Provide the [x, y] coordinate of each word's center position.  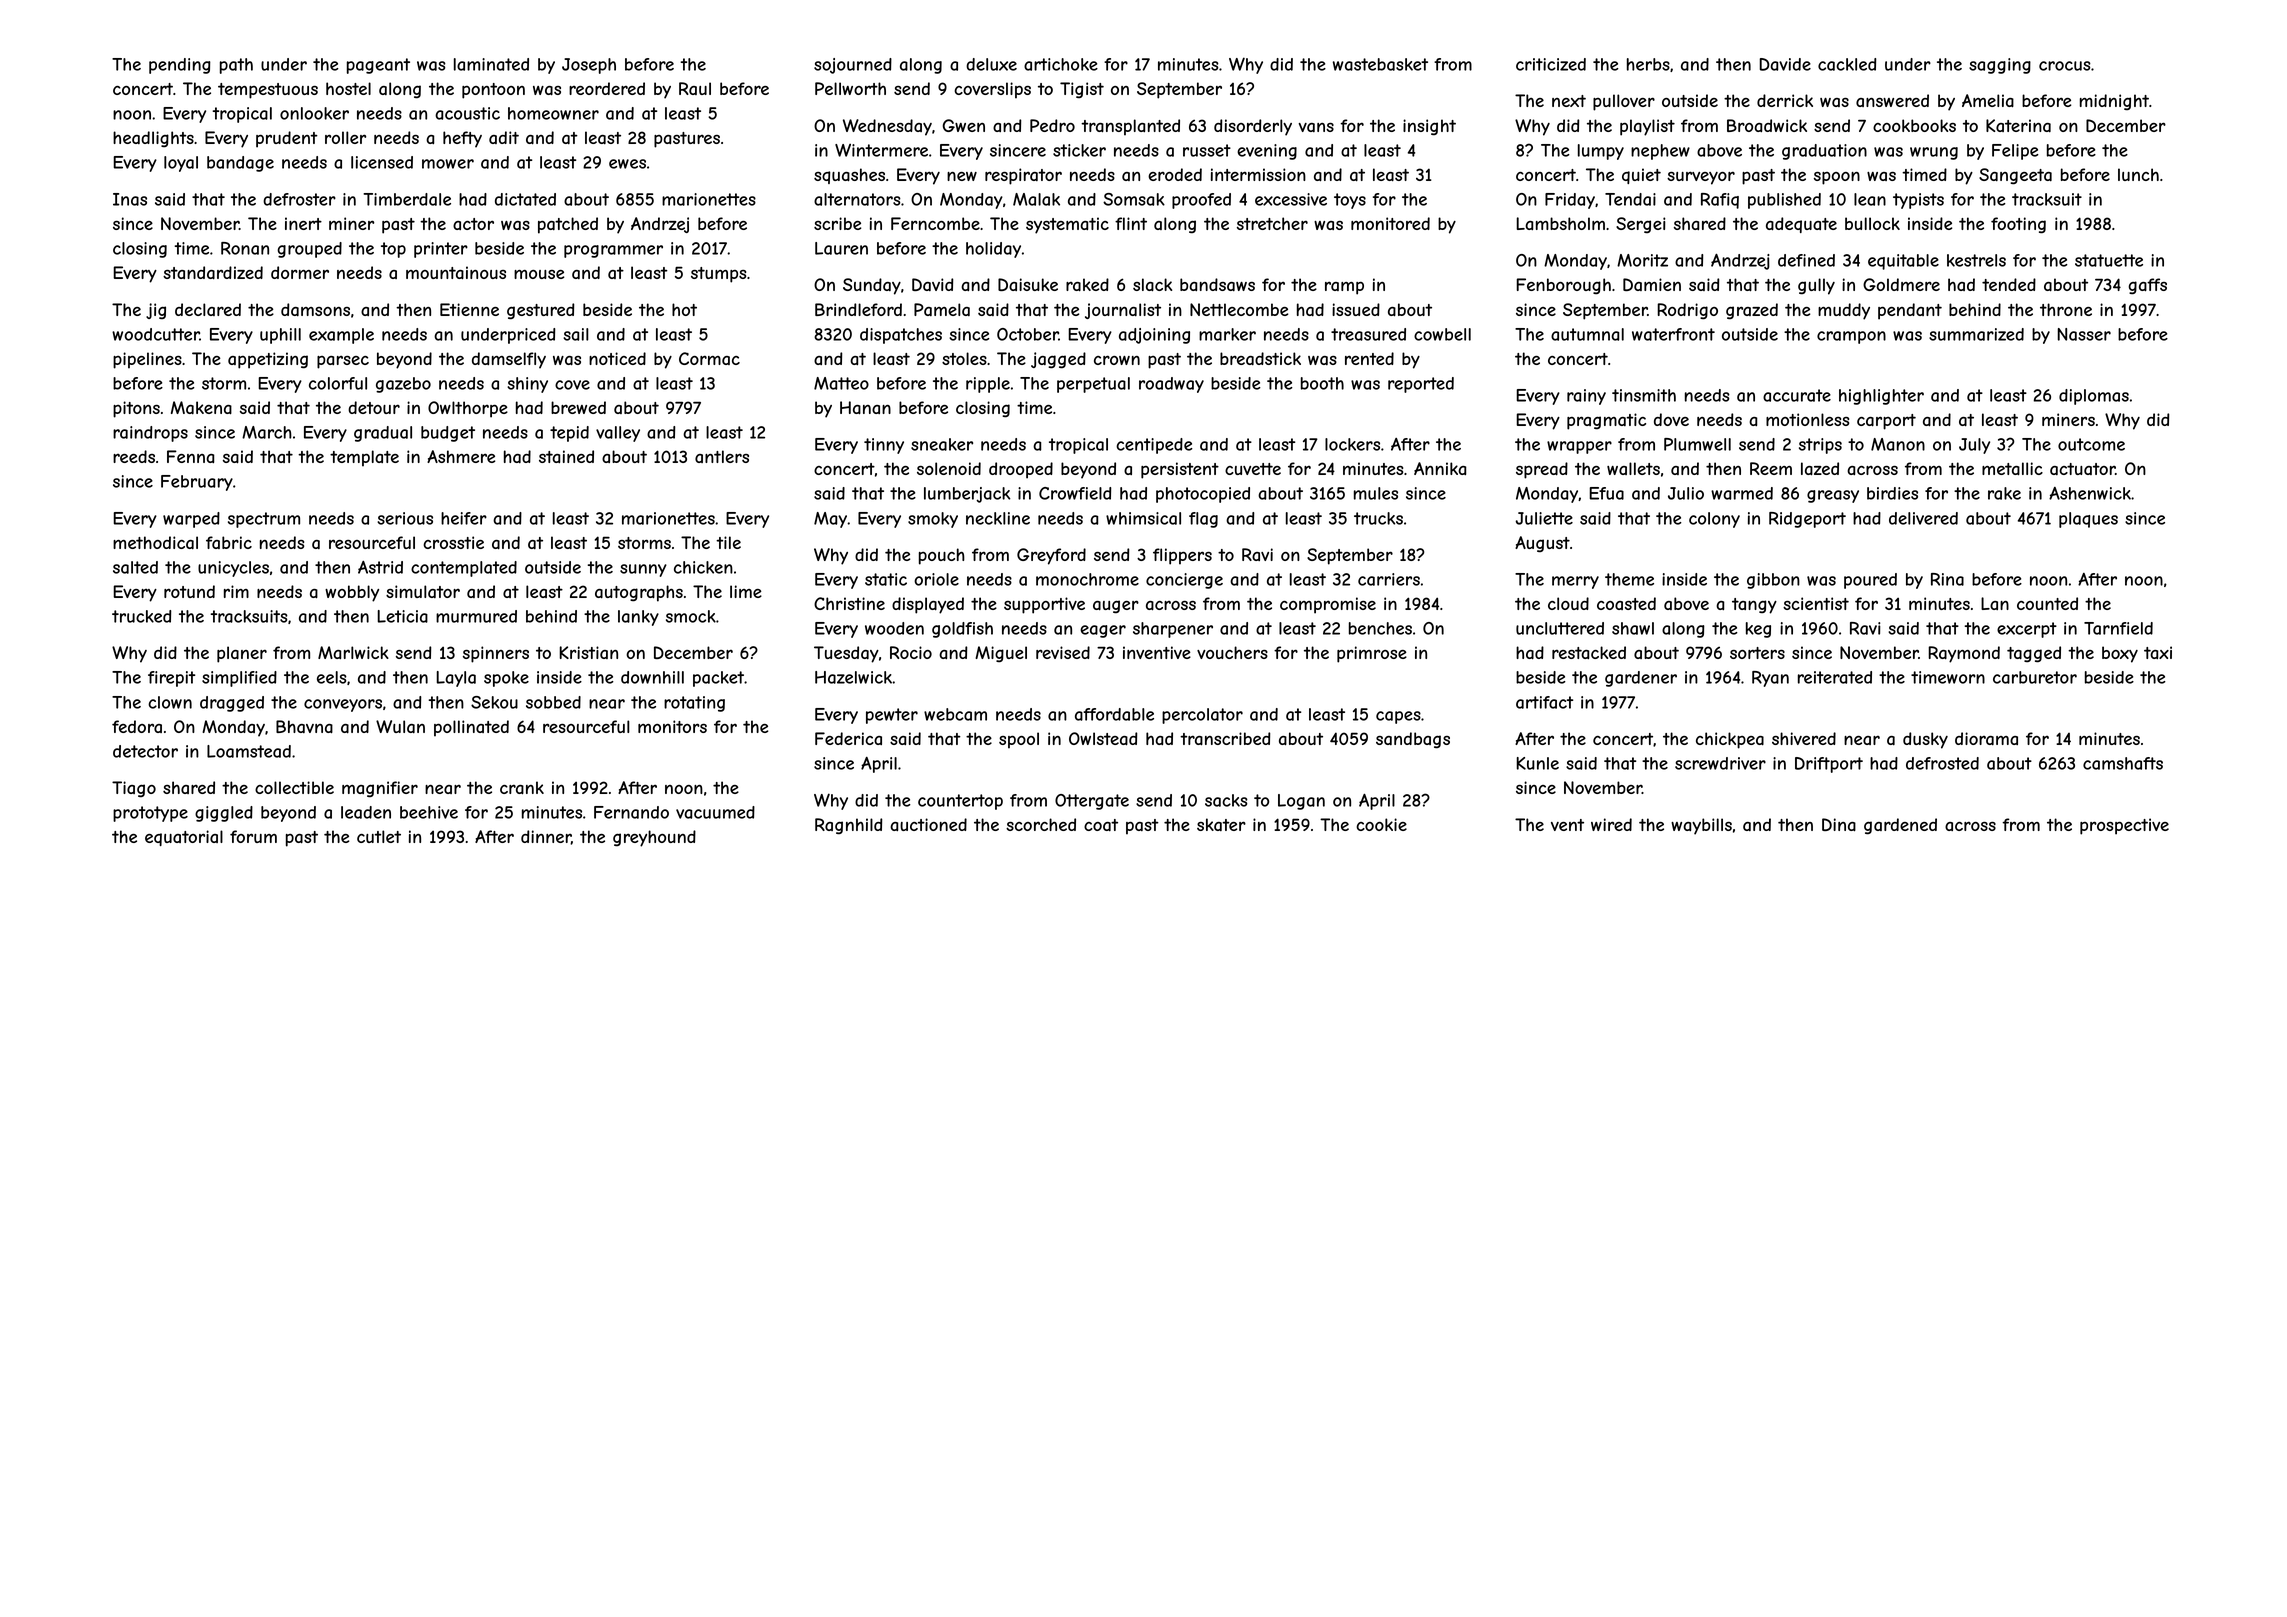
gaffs [2147, 286]
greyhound [654, 838]
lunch [2138, 174]
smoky [933, 520]
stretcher [1272, 223]
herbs [1648, 64]
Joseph [589, 66]
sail [576, 334]
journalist [1123, 311]
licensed [382, 162]
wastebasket [1380, 64]
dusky [1925, 740]
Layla [456, 679]
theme [1629, 579]
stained [566, 456]
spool [1019, 740]
